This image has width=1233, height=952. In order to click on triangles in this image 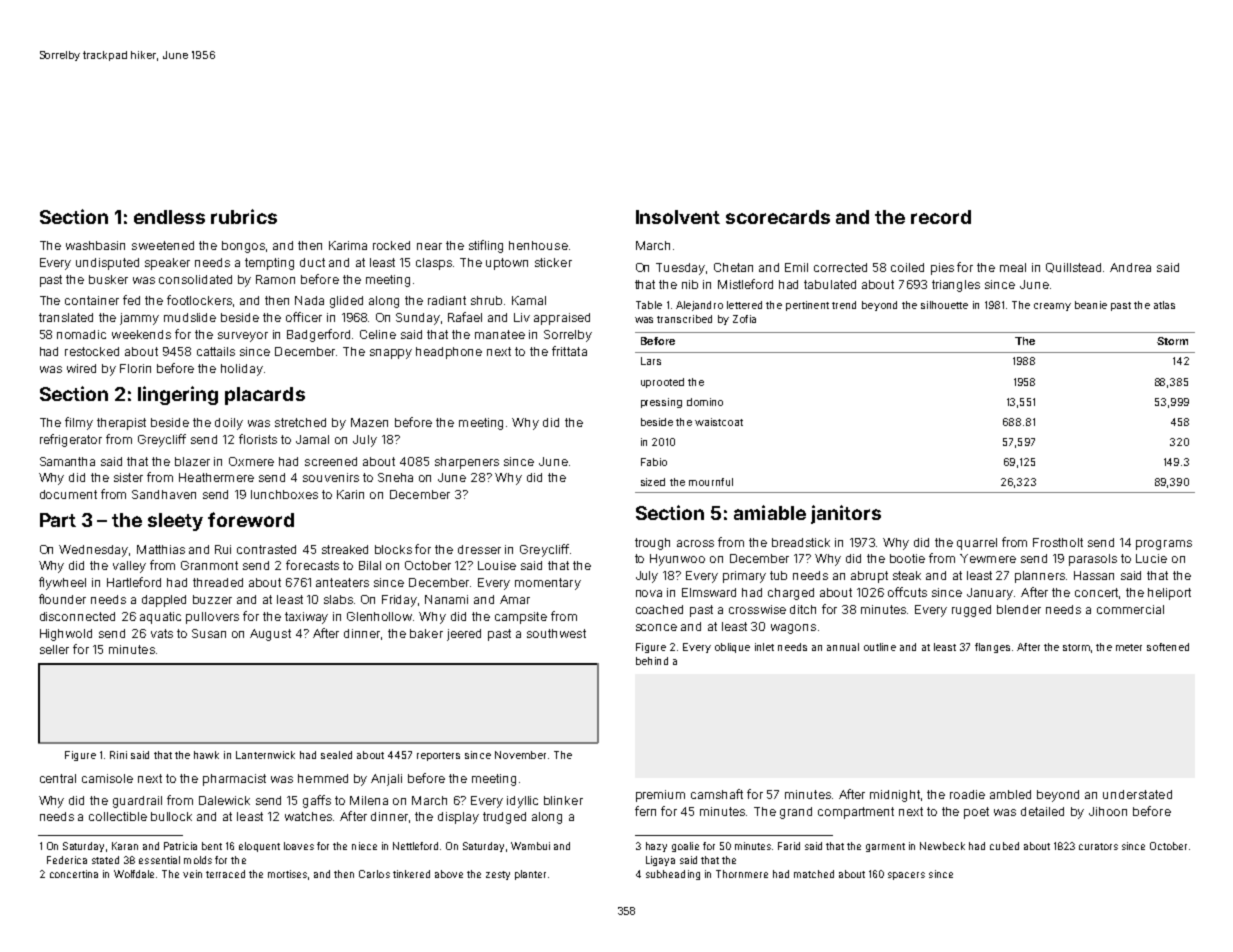, I will do `click(956, 286)`.
